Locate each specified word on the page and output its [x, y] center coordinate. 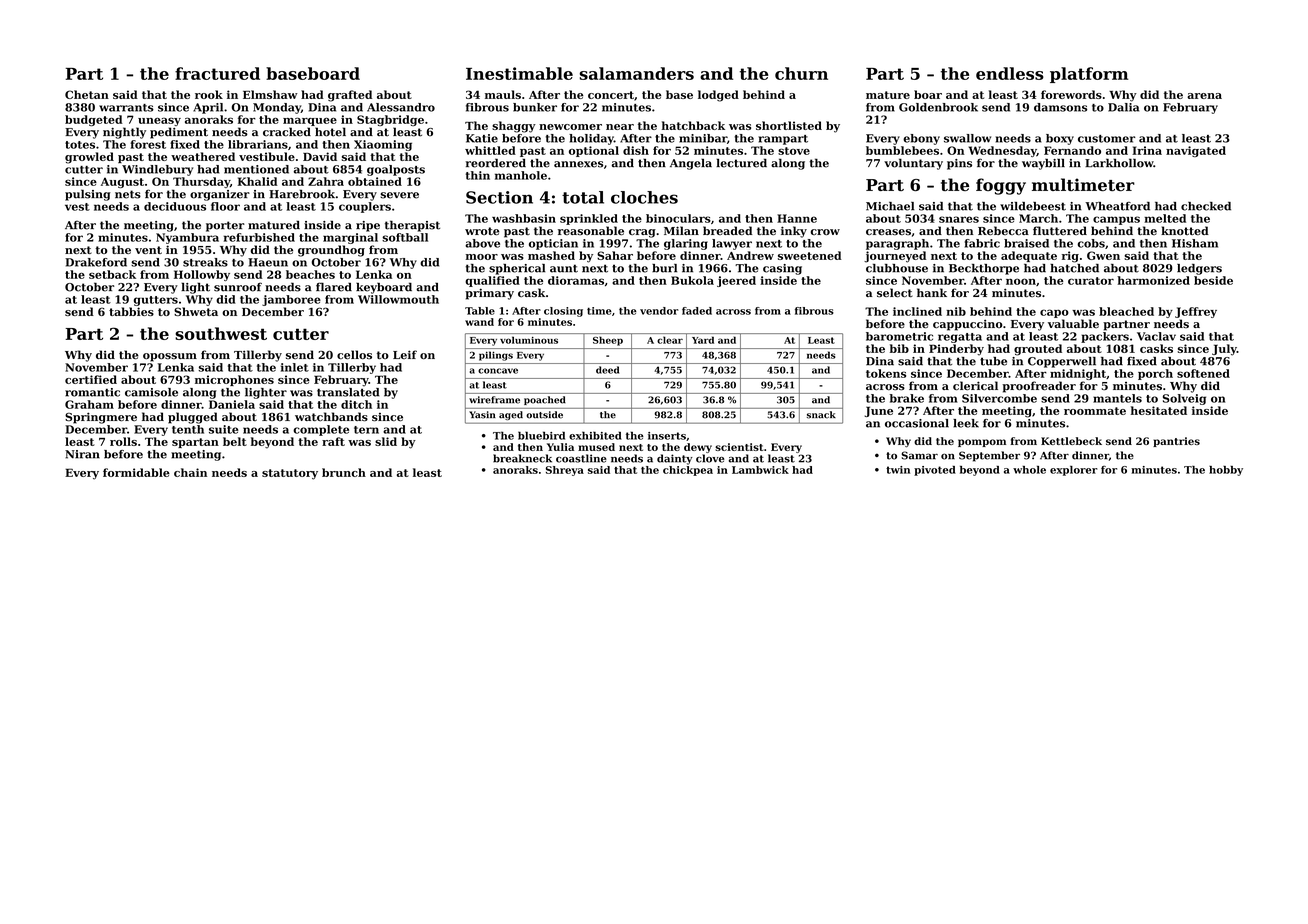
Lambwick [760, 470]
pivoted [935, 471]
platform [1089, 75]
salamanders [637, 73]
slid [386, 441]
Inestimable [519, 73]
